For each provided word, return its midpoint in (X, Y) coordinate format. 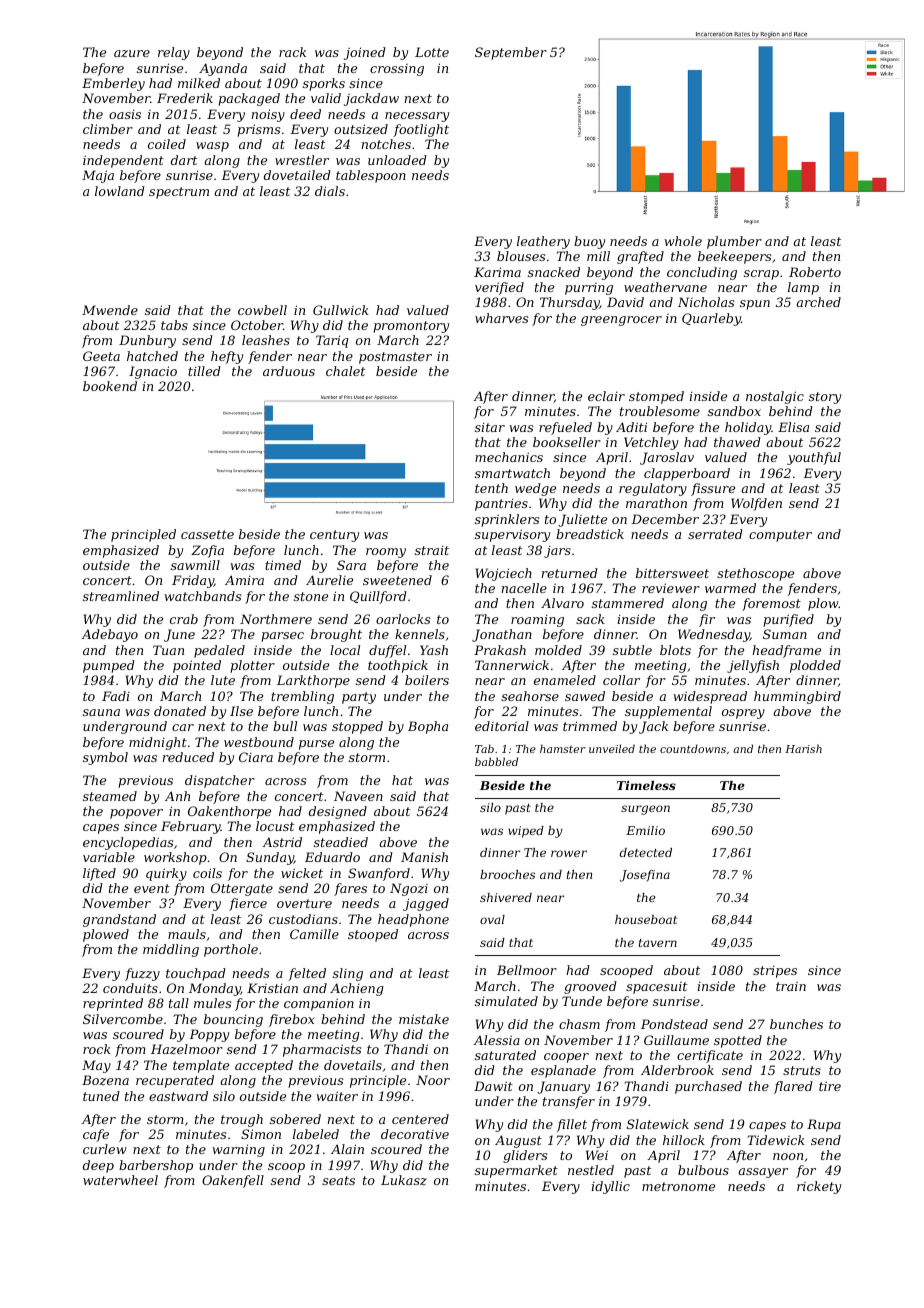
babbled (496, 761)
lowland (120, 191)
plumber (734, 242)
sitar (490, 427)
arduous (289, 371)
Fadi (116, 696)
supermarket (516, 1171)
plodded (815, 666)
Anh (177, 796)
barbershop (156, 1166)
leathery (543, 242)
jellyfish (753, 666)
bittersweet (672, 573)
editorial (502, 726)
